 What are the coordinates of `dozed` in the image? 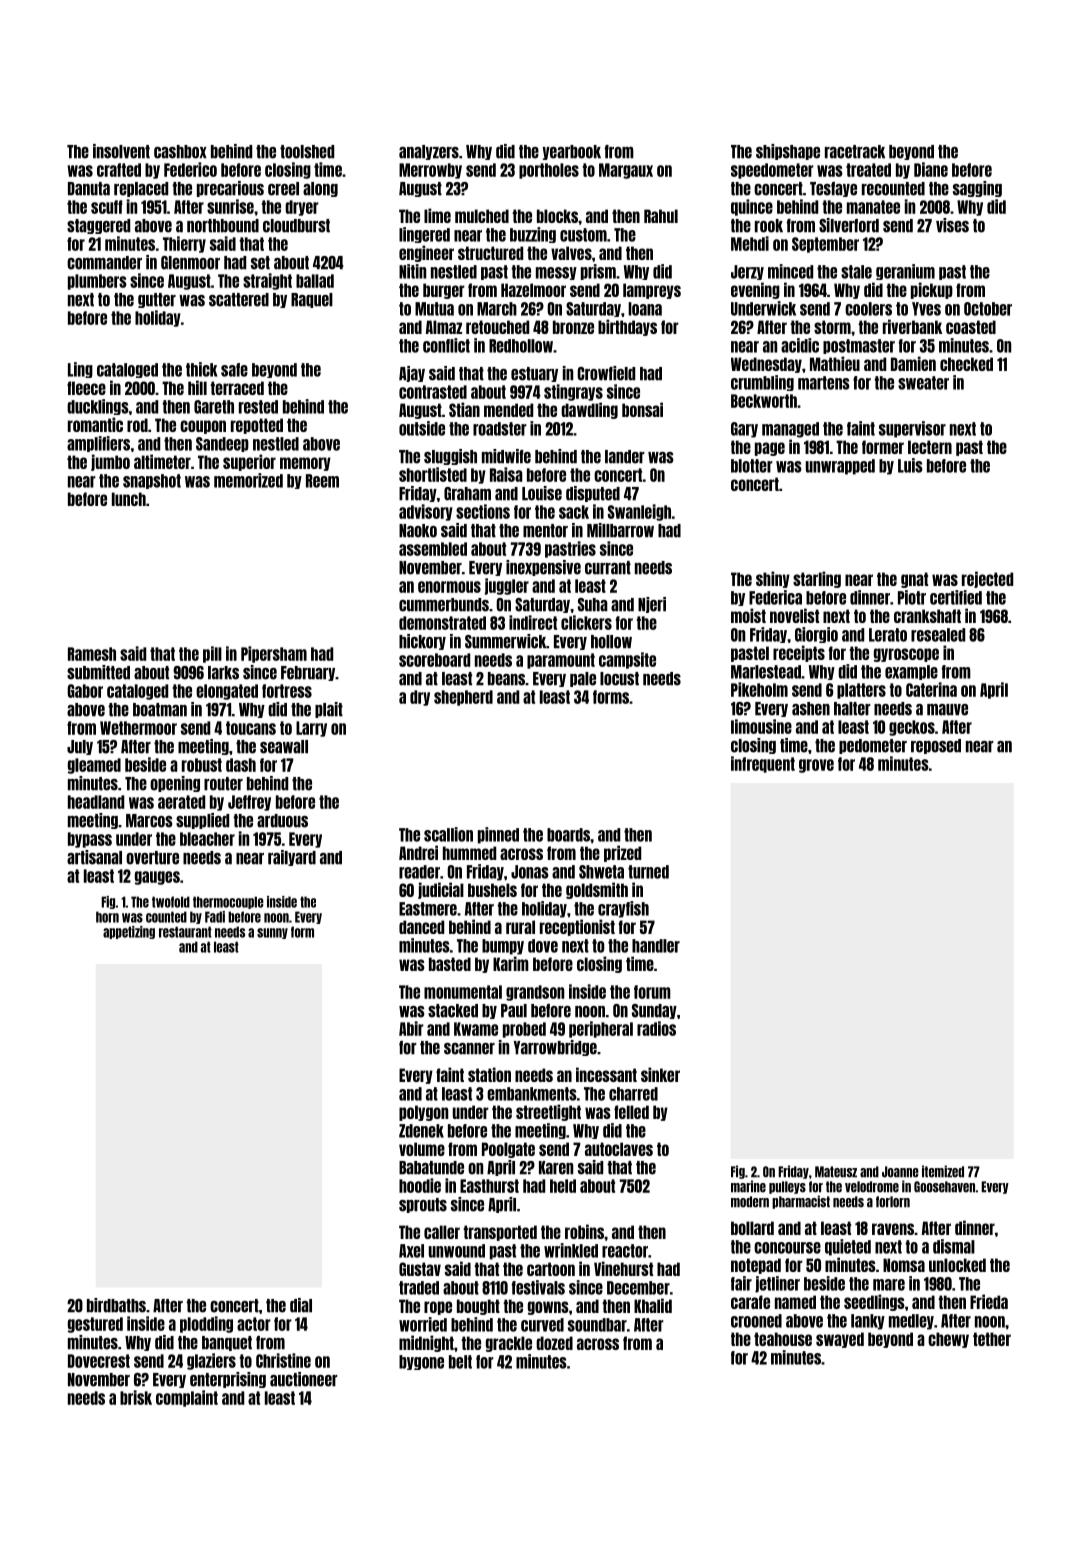 It's located at (554, 1343).
